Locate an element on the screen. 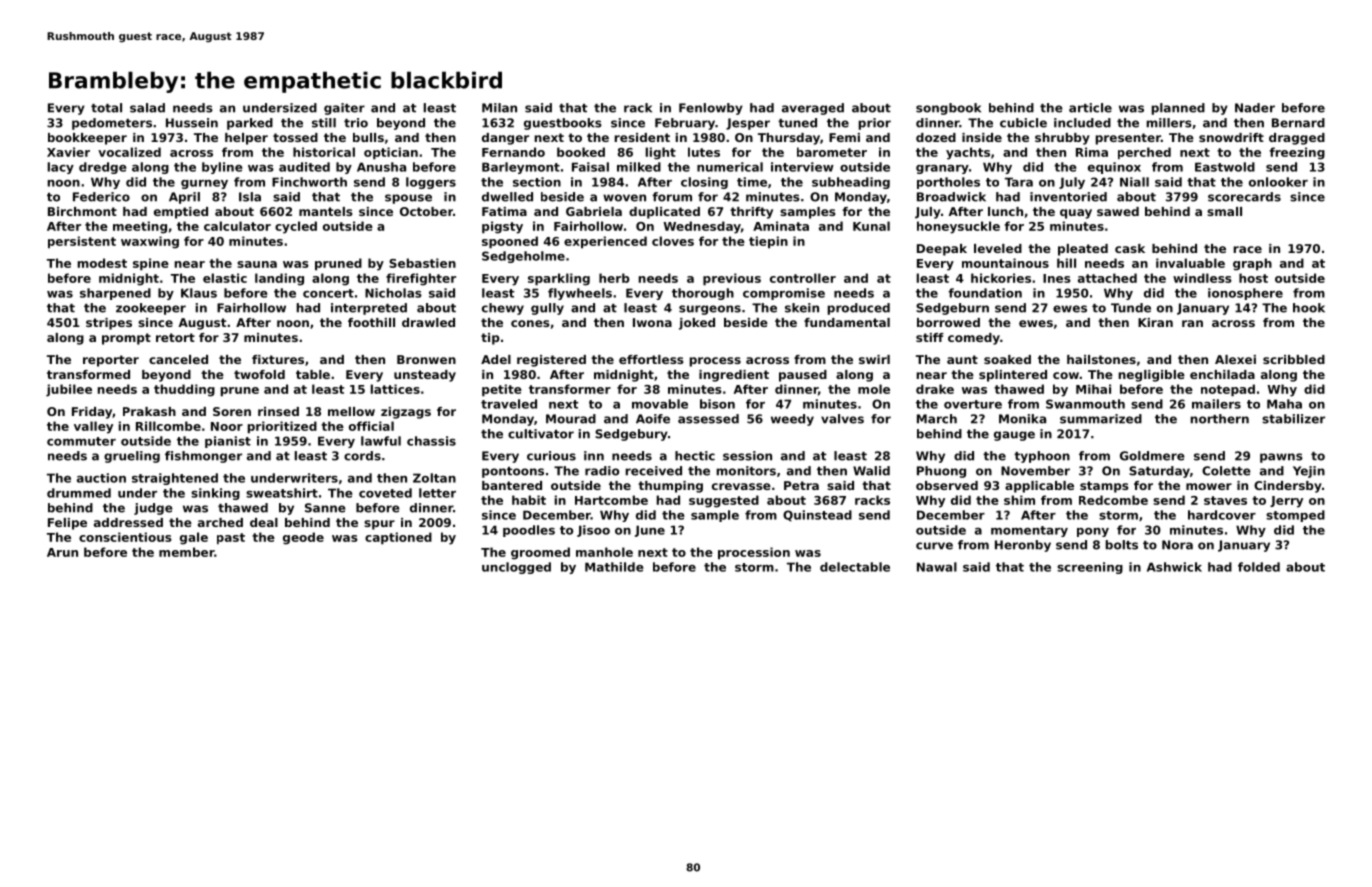 This screenshot has width=1372, height=887. Kiran is located at coordinates (1155, 322).
